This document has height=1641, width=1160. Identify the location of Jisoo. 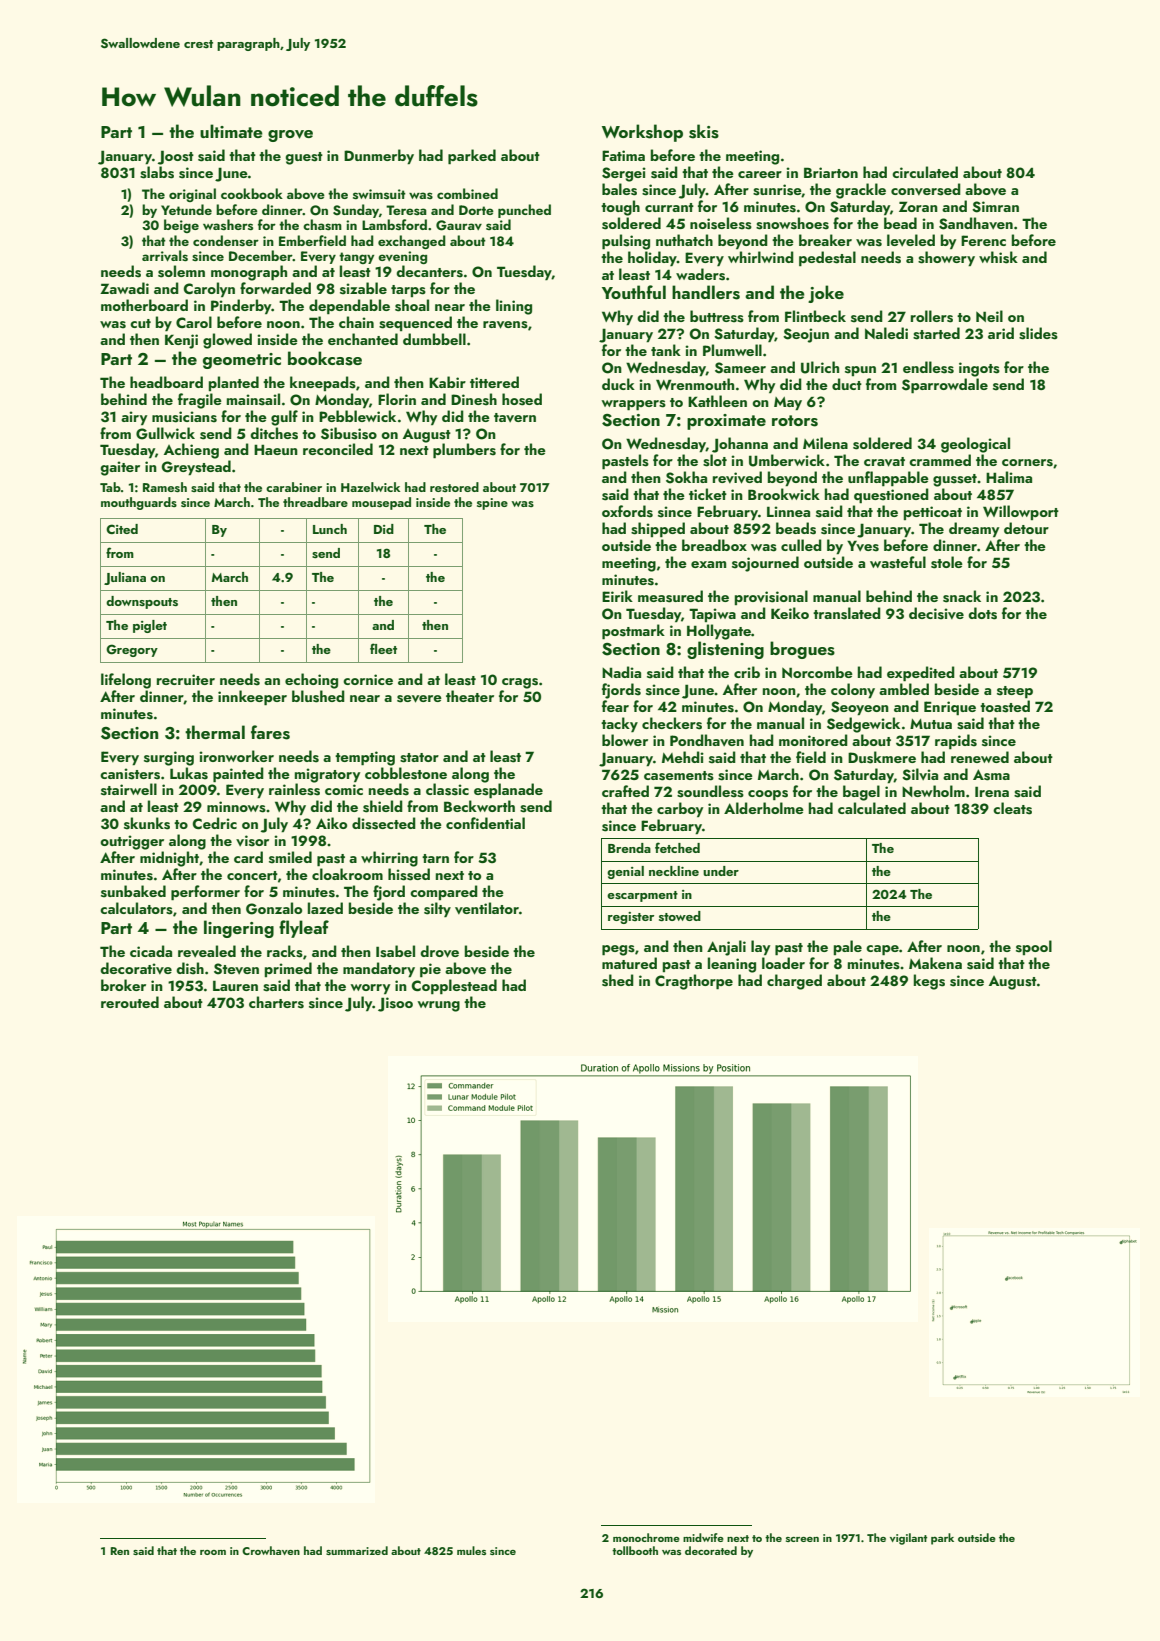
(395, 1004).
